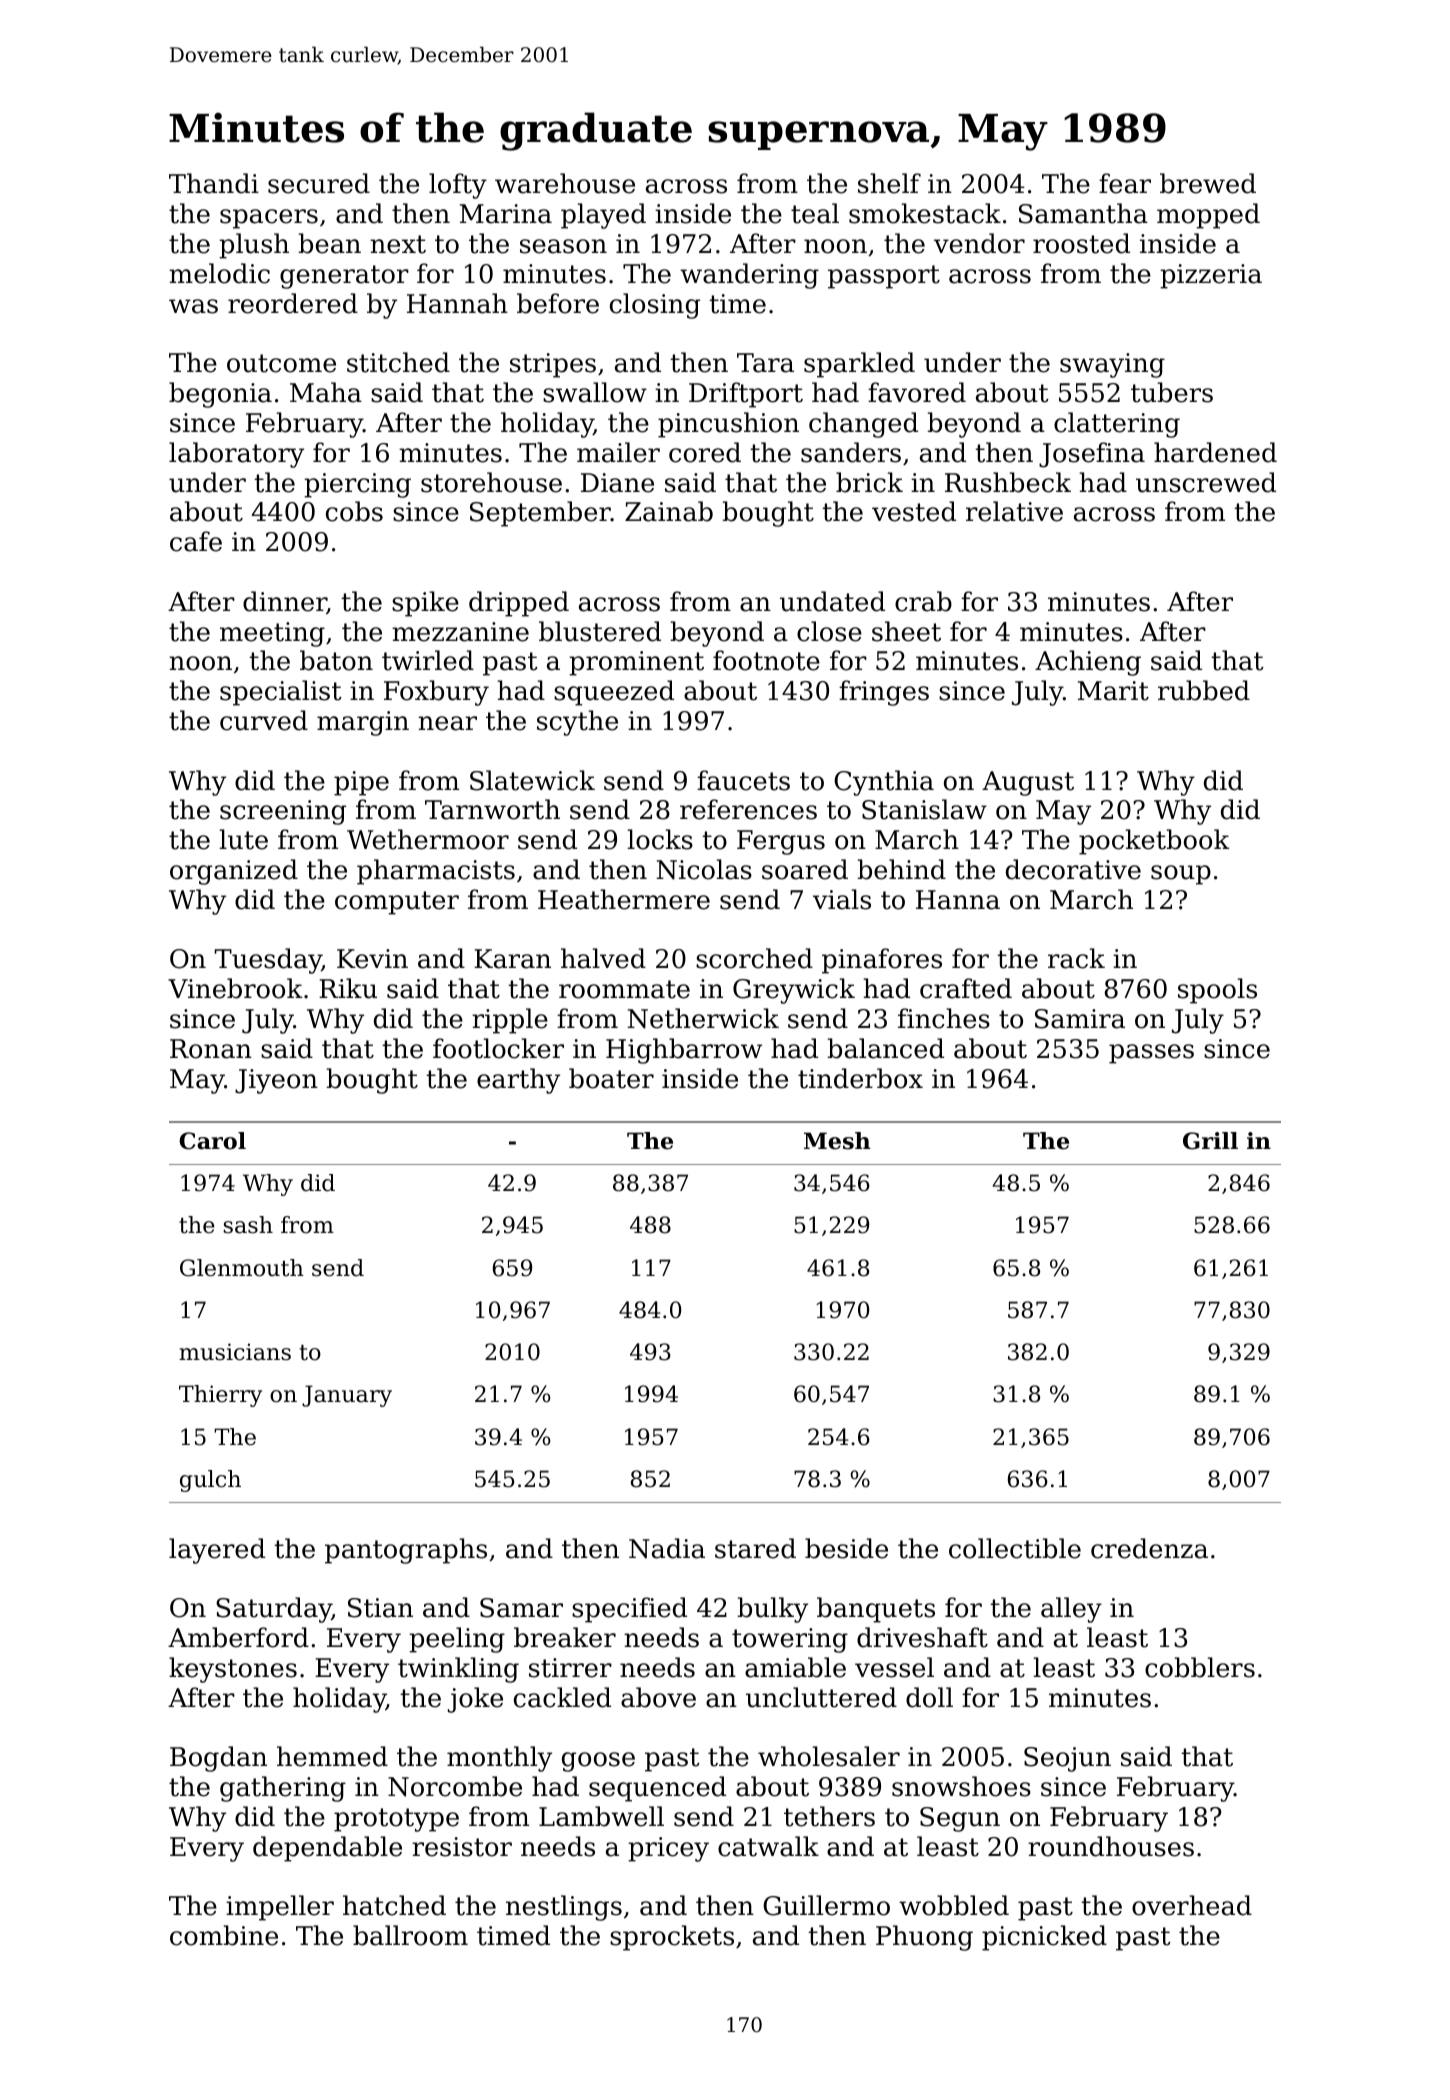 The image size is (1450, 2100). Describe the element at coordinates (837, 1141) in the page. I see `Mesh` at that location.
